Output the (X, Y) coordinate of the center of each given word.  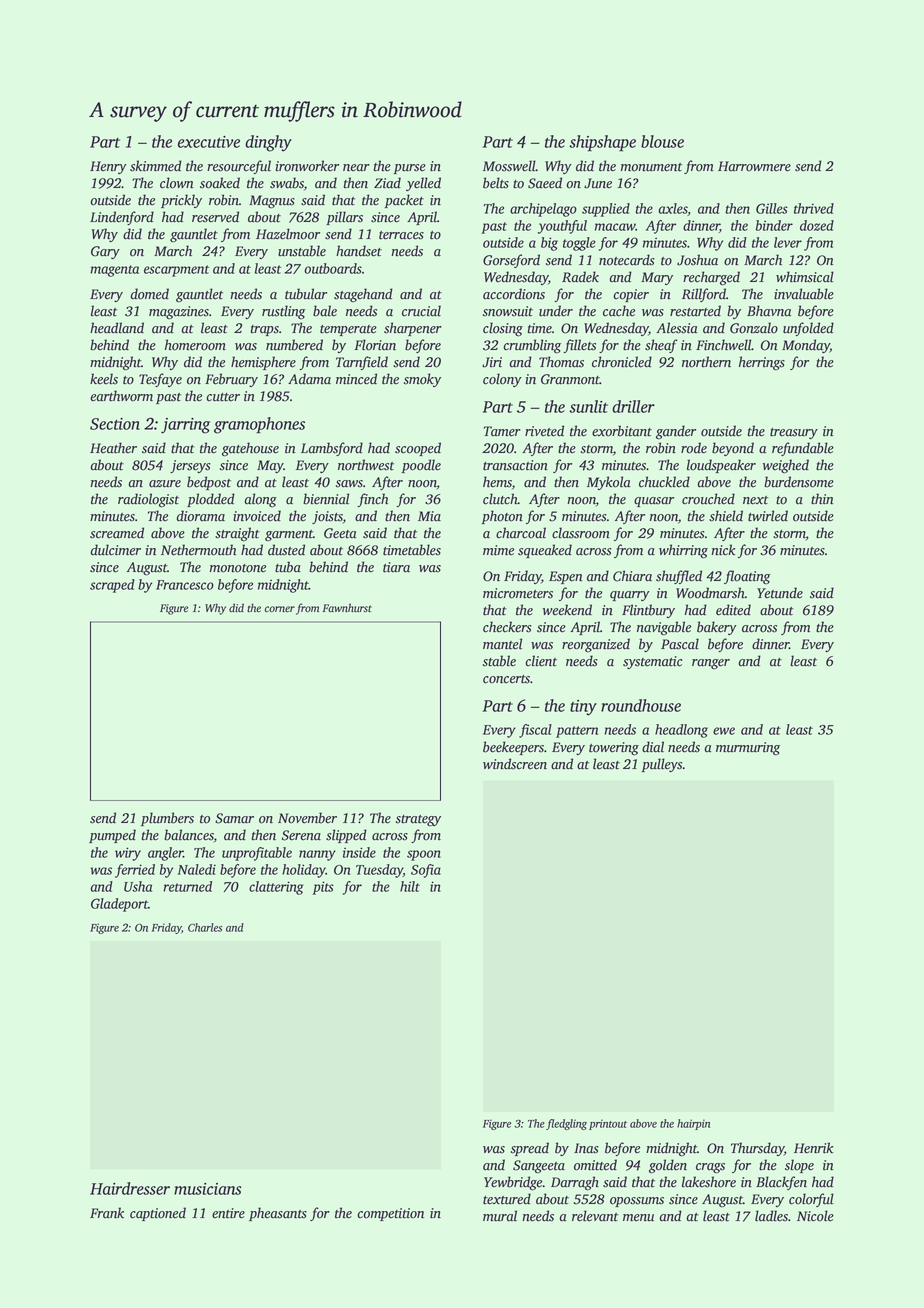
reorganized (596, 645)
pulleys (662, 765)
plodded (211, 500)
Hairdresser (130, 1188)
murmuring (748, 749)
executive (209, 142)
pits (323, 888)
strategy (418, 821)
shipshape (602, 143)
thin (822, 499)
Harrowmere (754, 166)
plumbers (167, 819)
